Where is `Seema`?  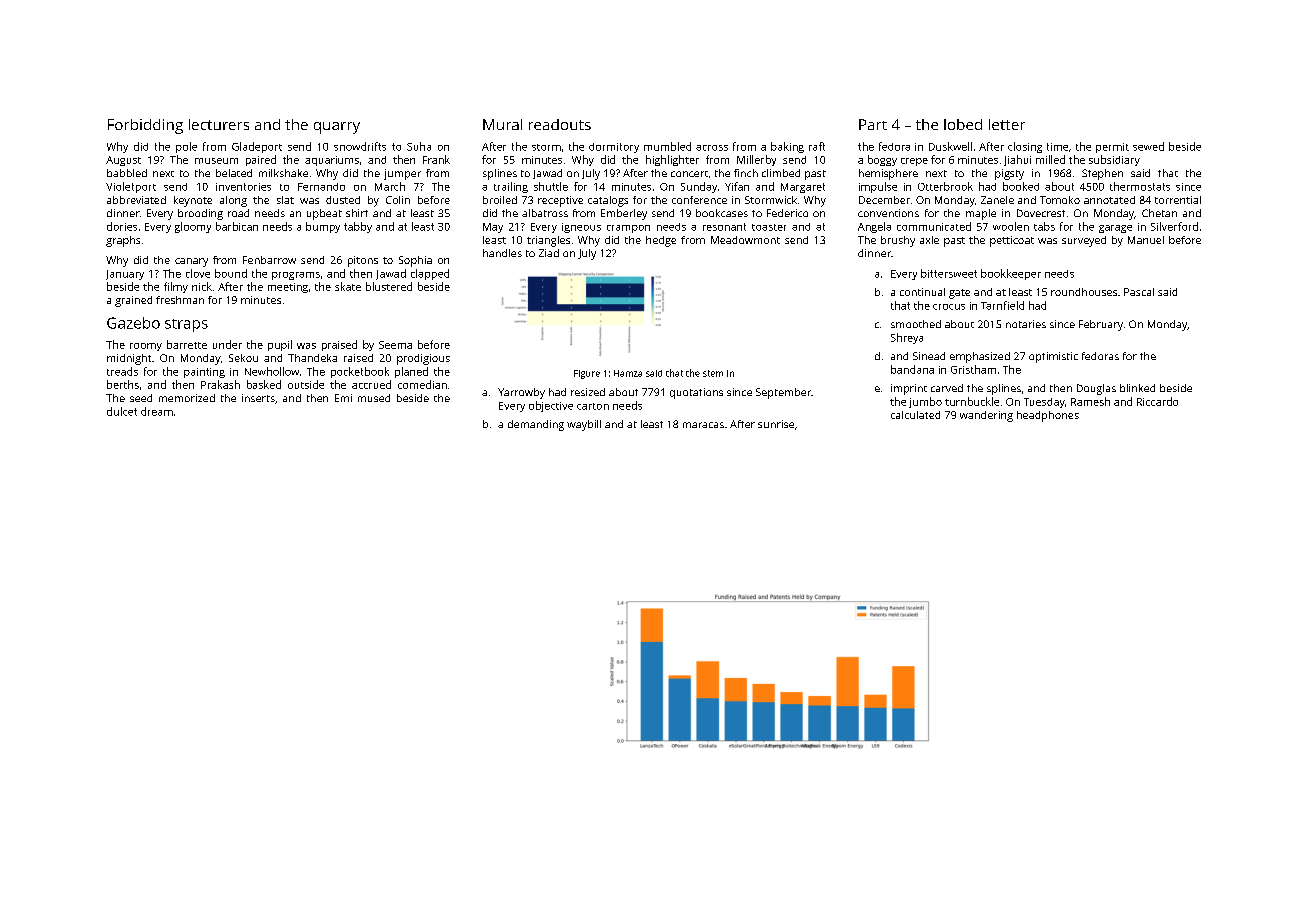
Seema is located at coordinates (395, 345).
